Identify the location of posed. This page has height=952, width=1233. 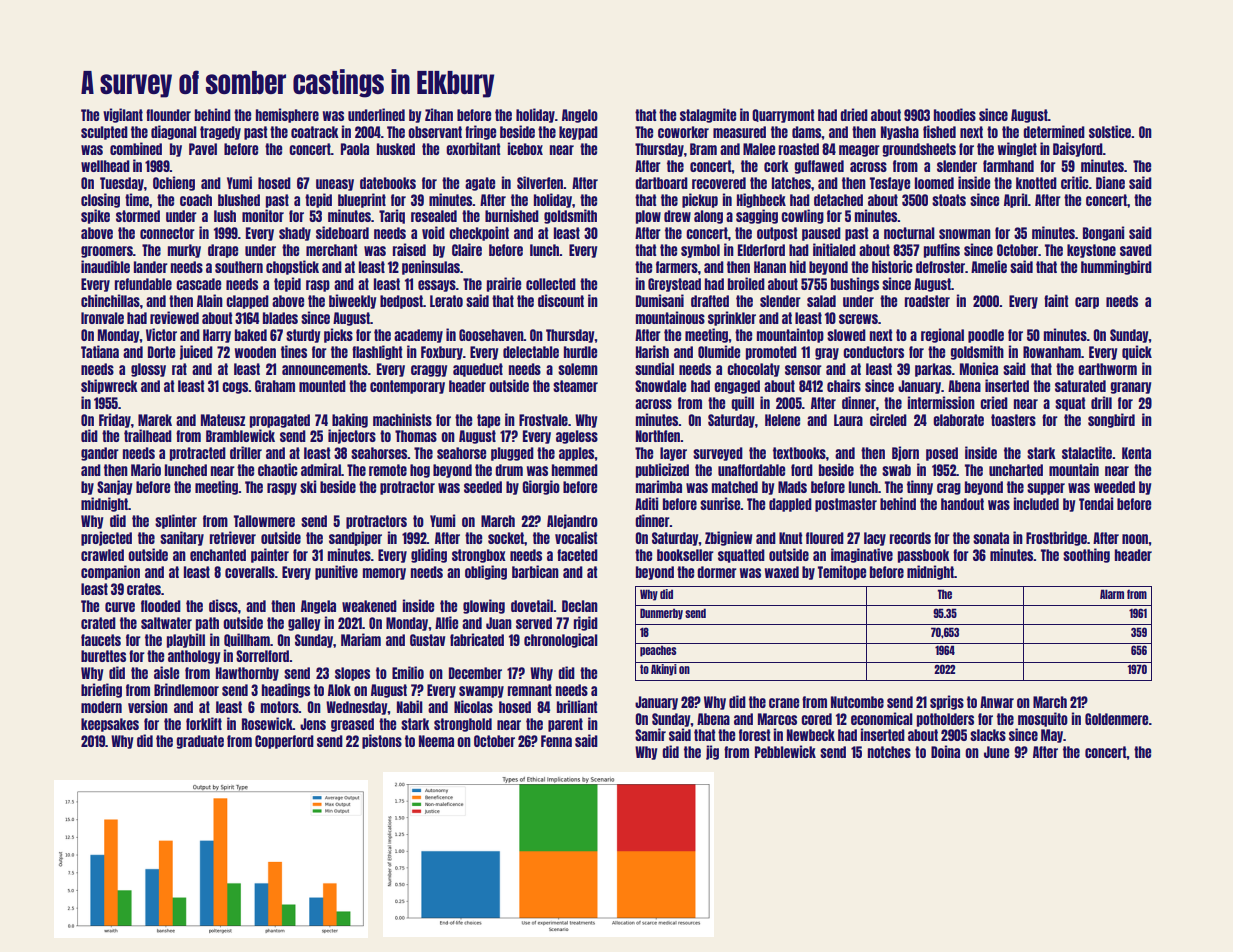
(942, 454).
